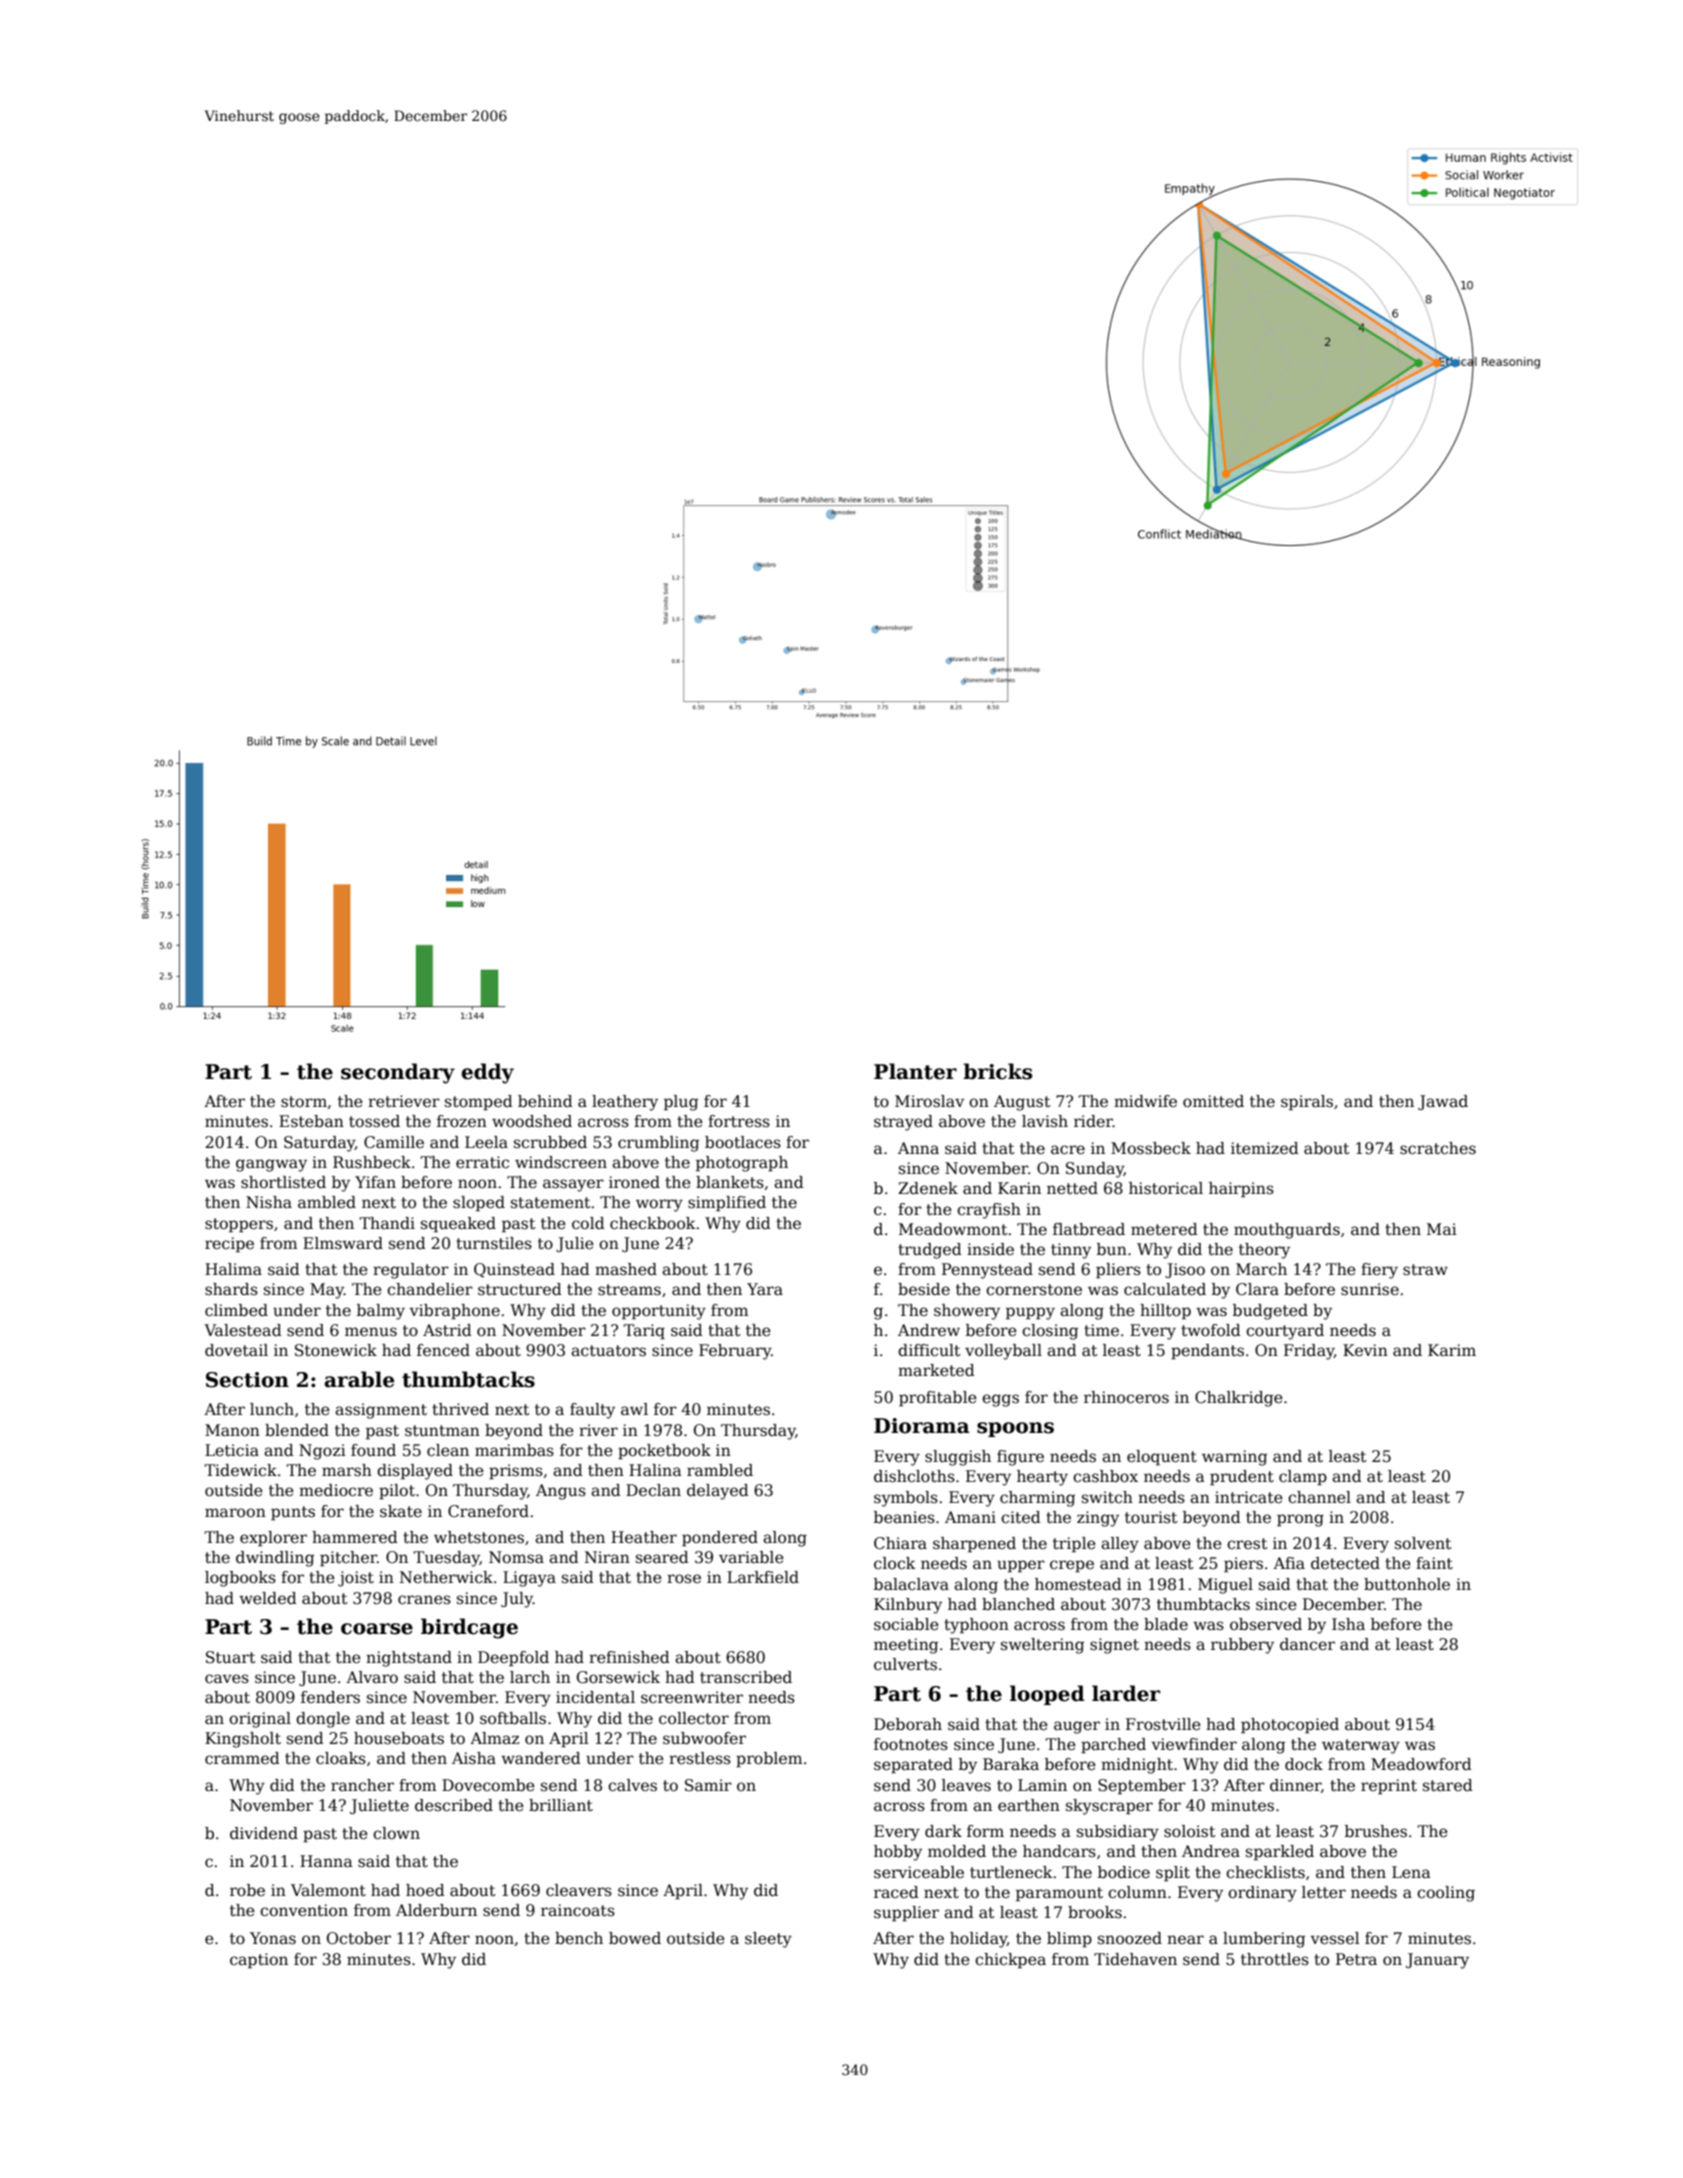  I want to click on strayed, so click(903, 1123).
